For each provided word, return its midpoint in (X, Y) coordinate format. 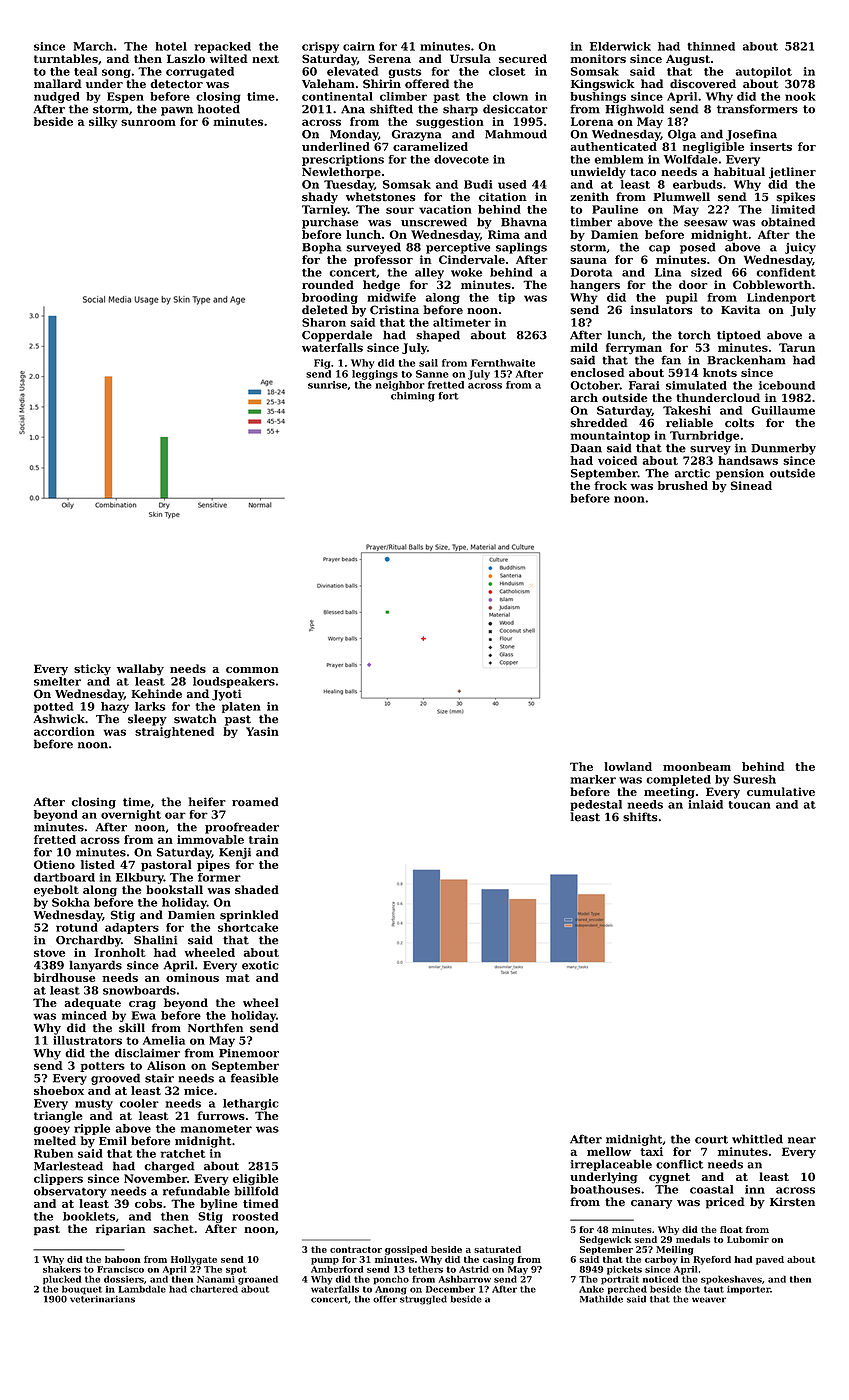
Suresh (754, 779)
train (264, 839)
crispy (320, 47)
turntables (66, 58)
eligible (255, 1179)
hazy (115, 707)
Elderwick (620, 46)
